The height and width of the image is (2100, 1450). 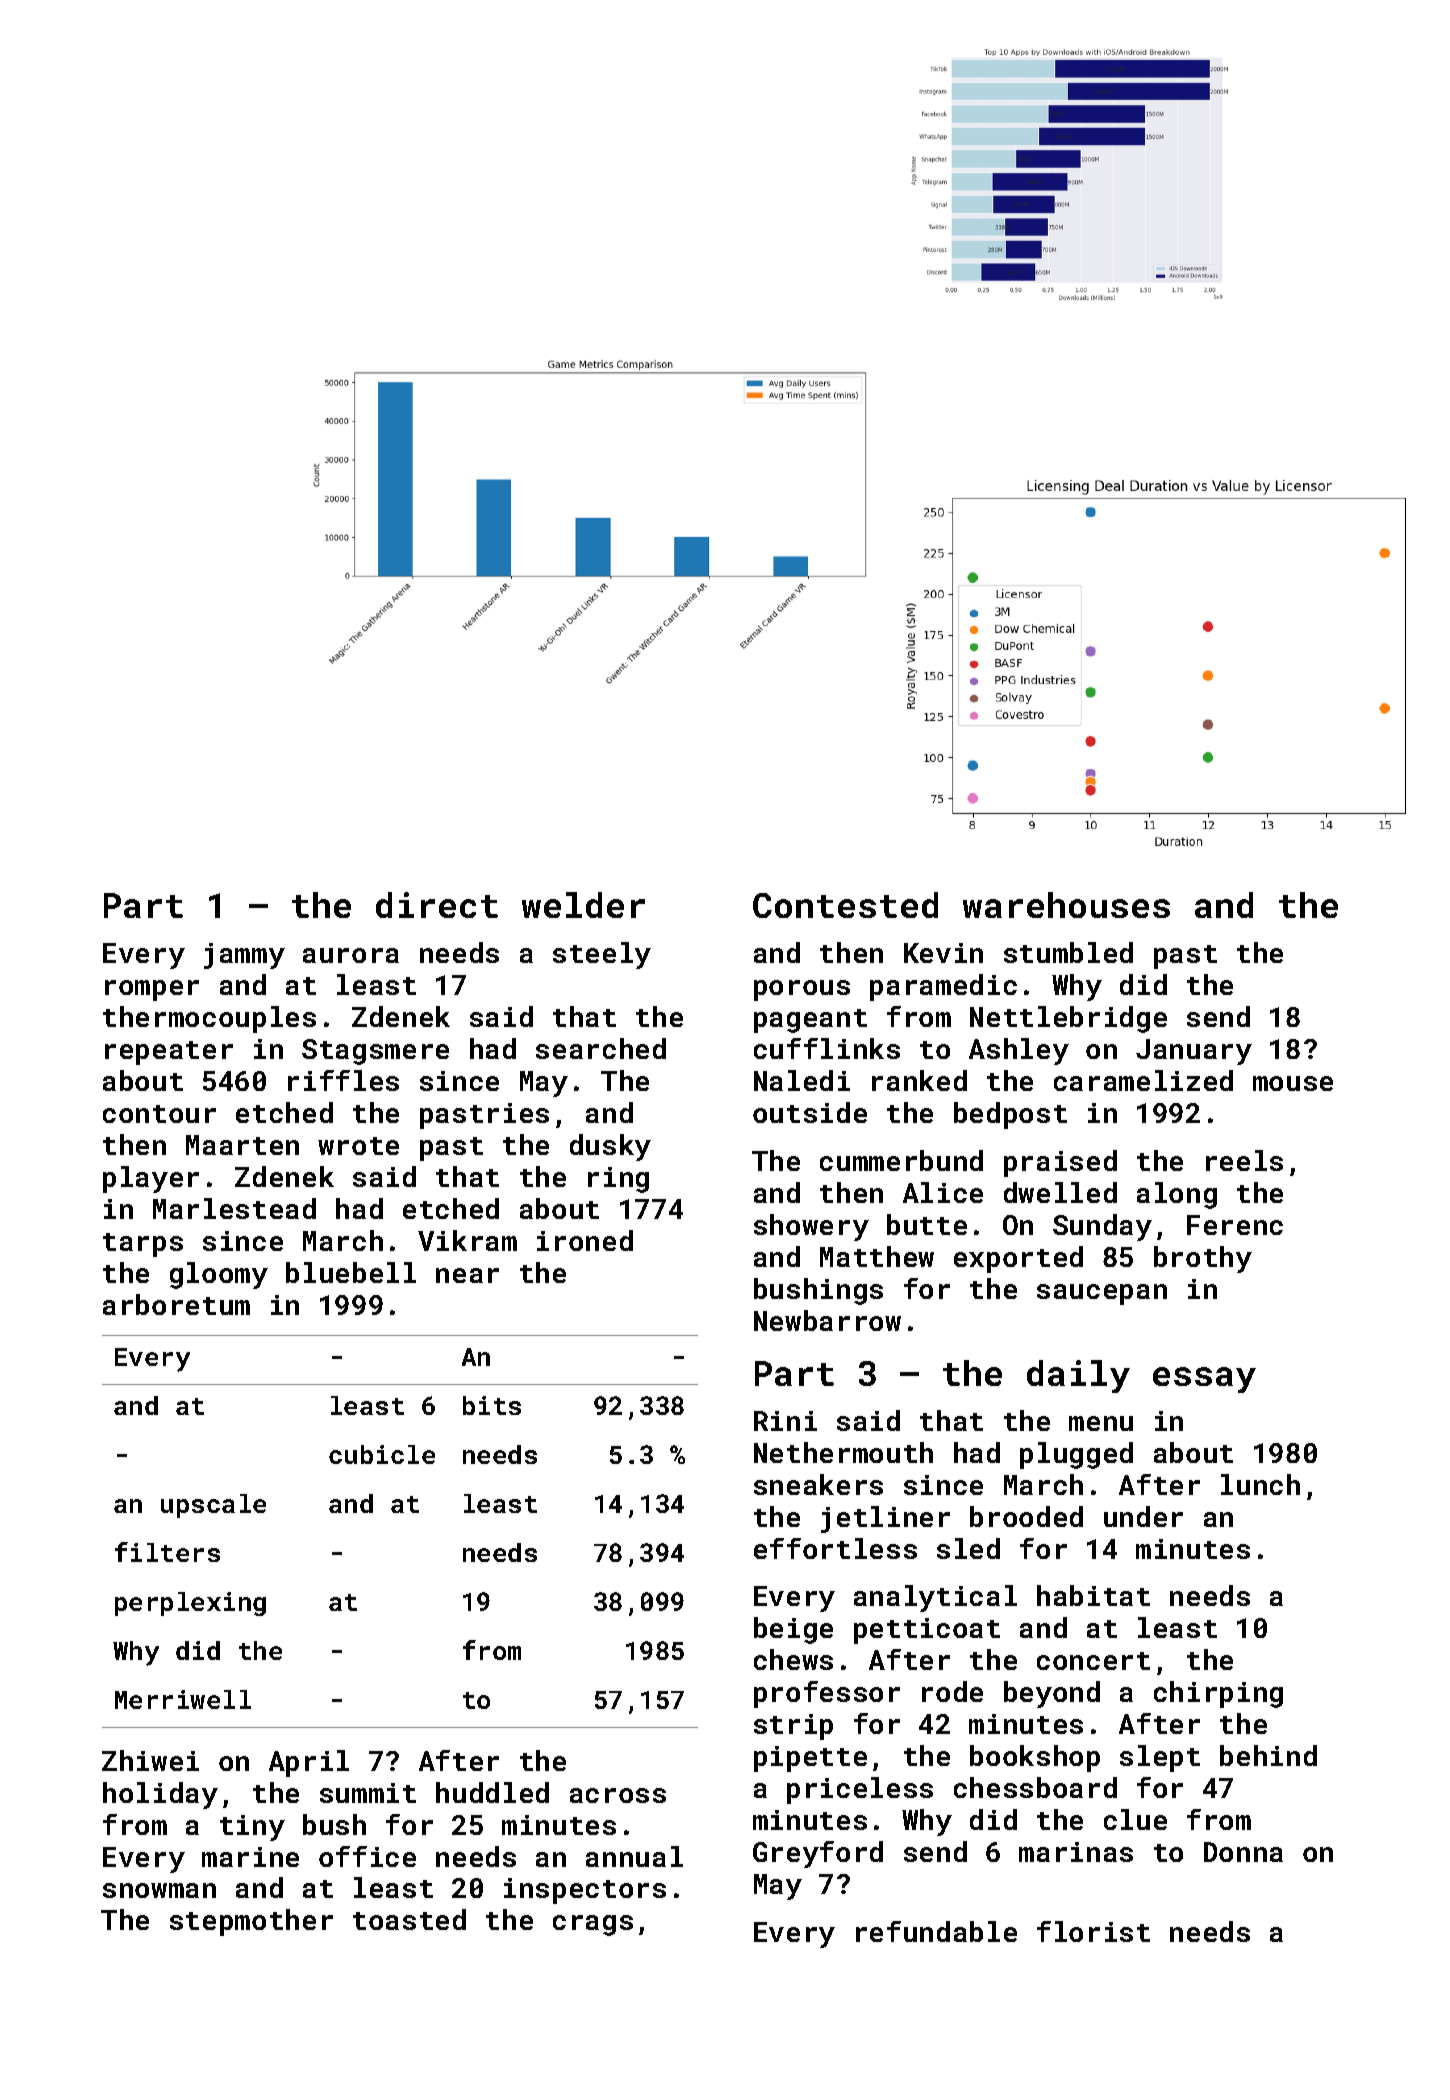 I want to click on mouse, so click(x=1293, y=1083).
